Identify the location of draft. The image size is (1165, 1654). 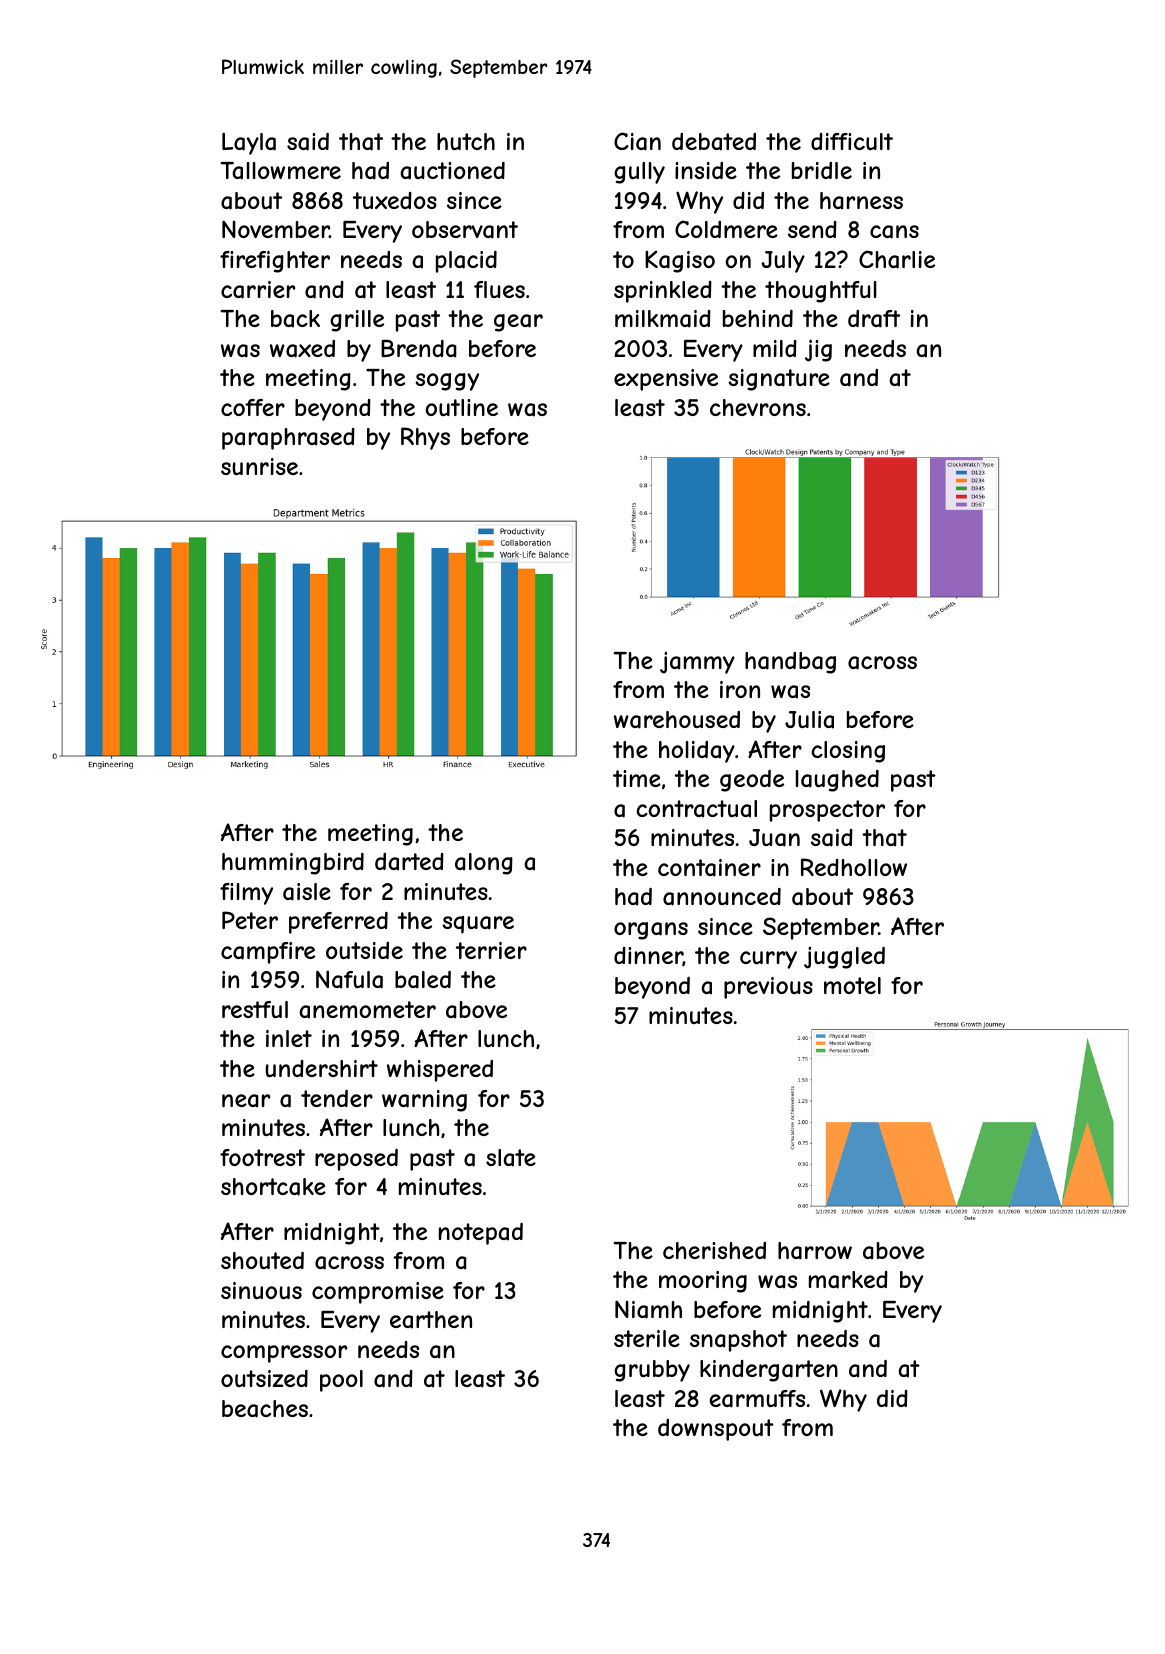
(874, 319).
